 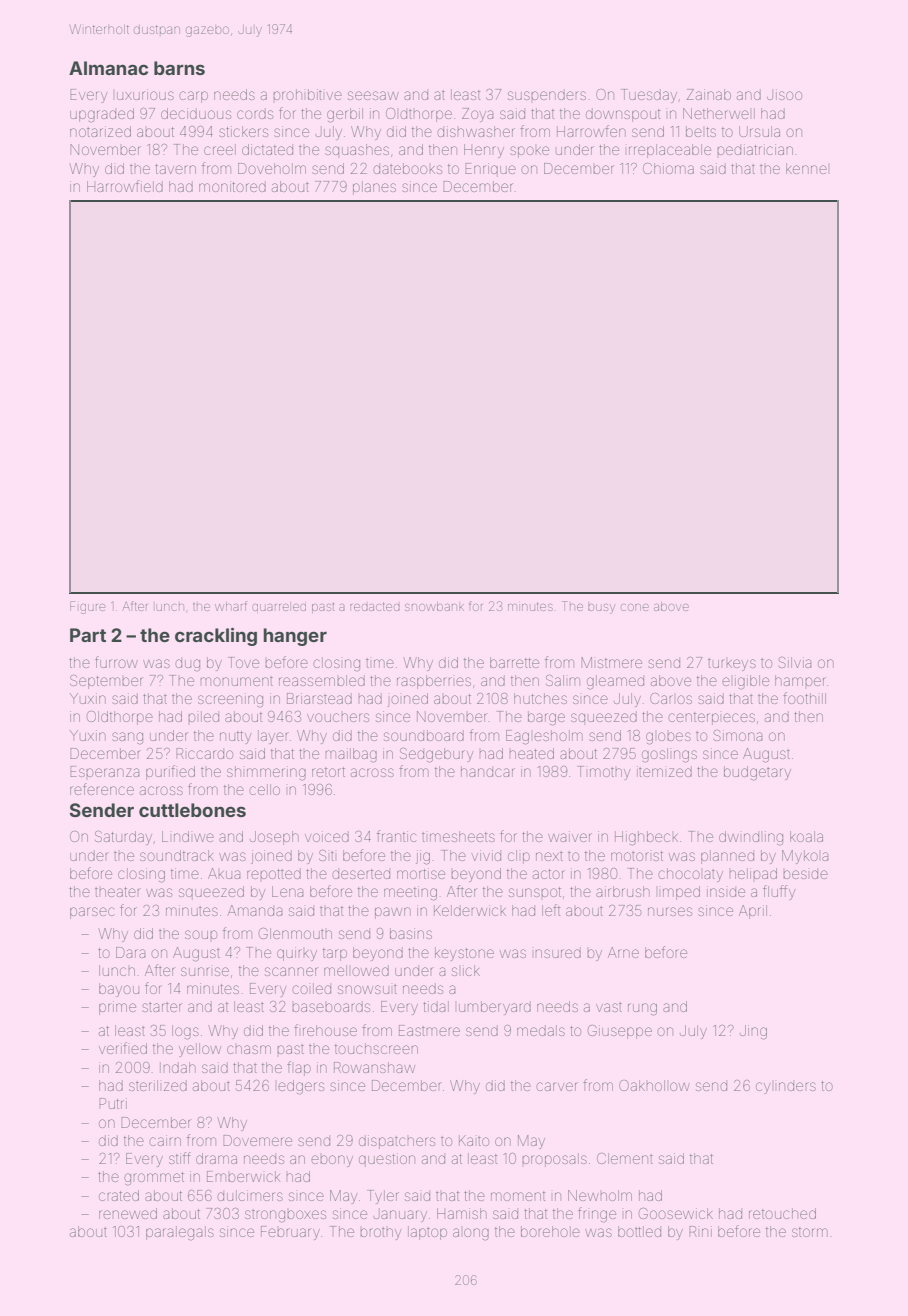 What do you see at coordinates (786, 1088) in the page?
I see `cylinders` at bounding box center [786, 1088].
